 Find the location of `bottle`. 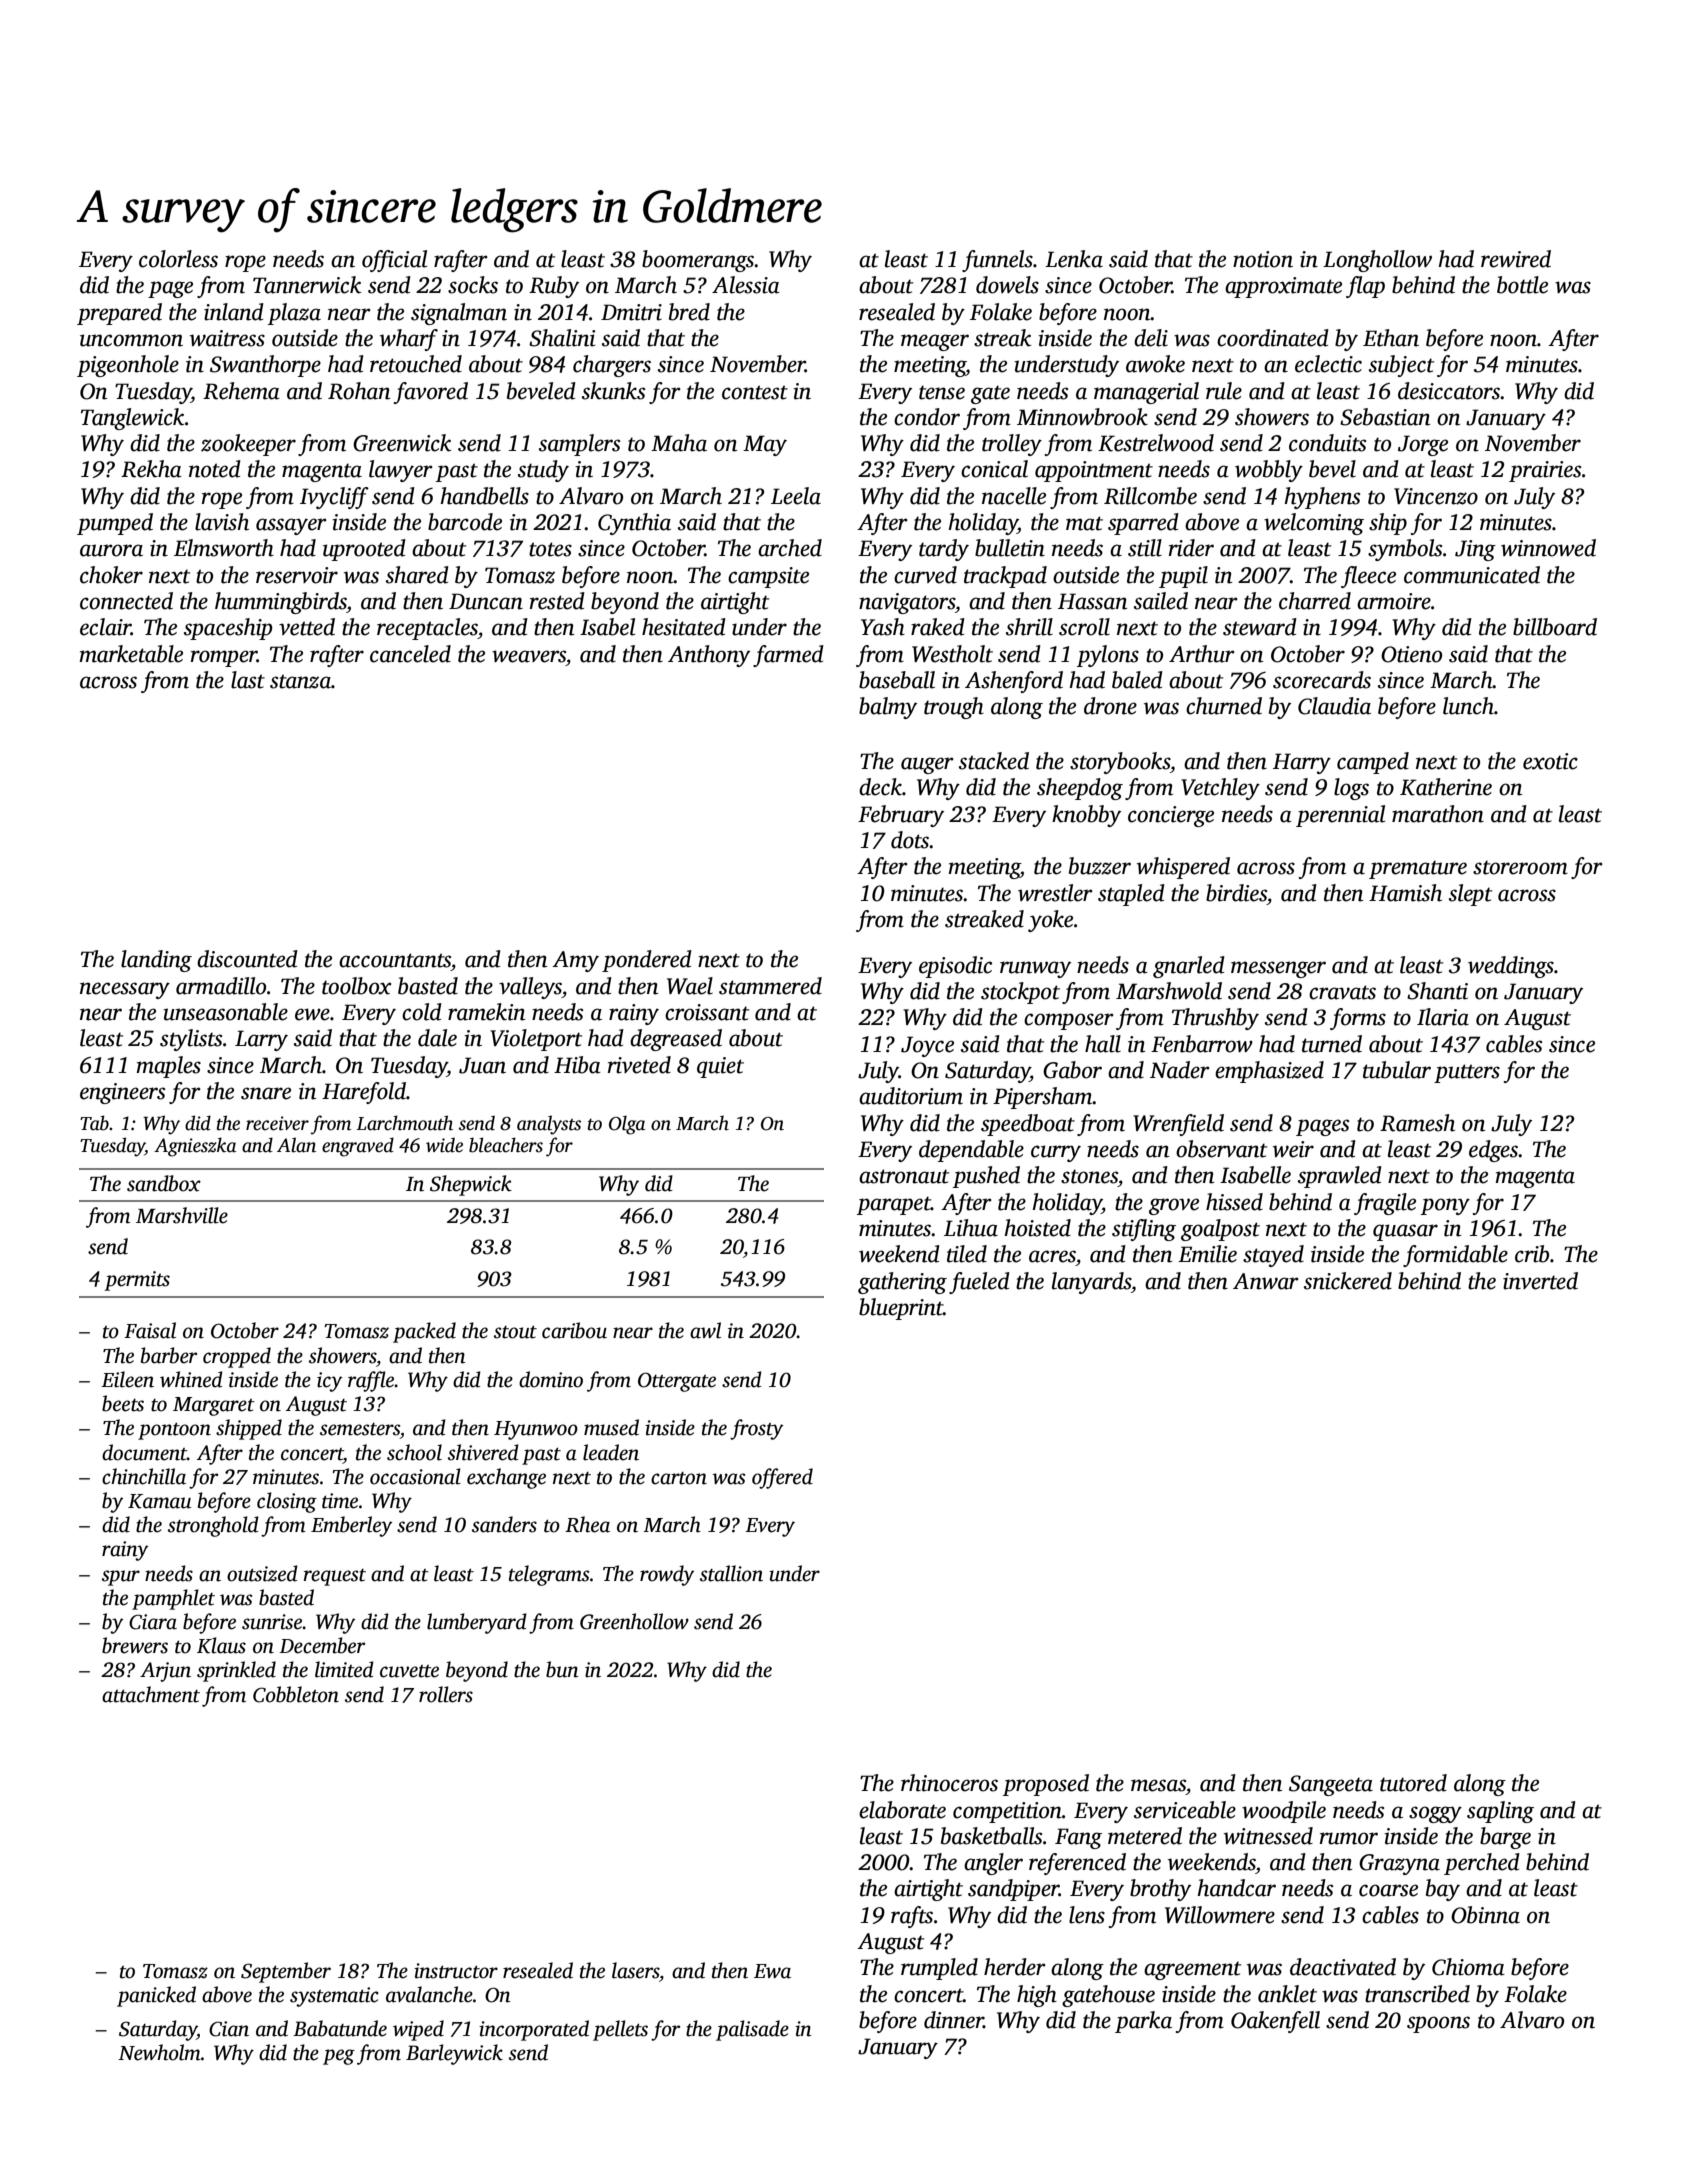

bottle is located at coordinates (1522, 285).
